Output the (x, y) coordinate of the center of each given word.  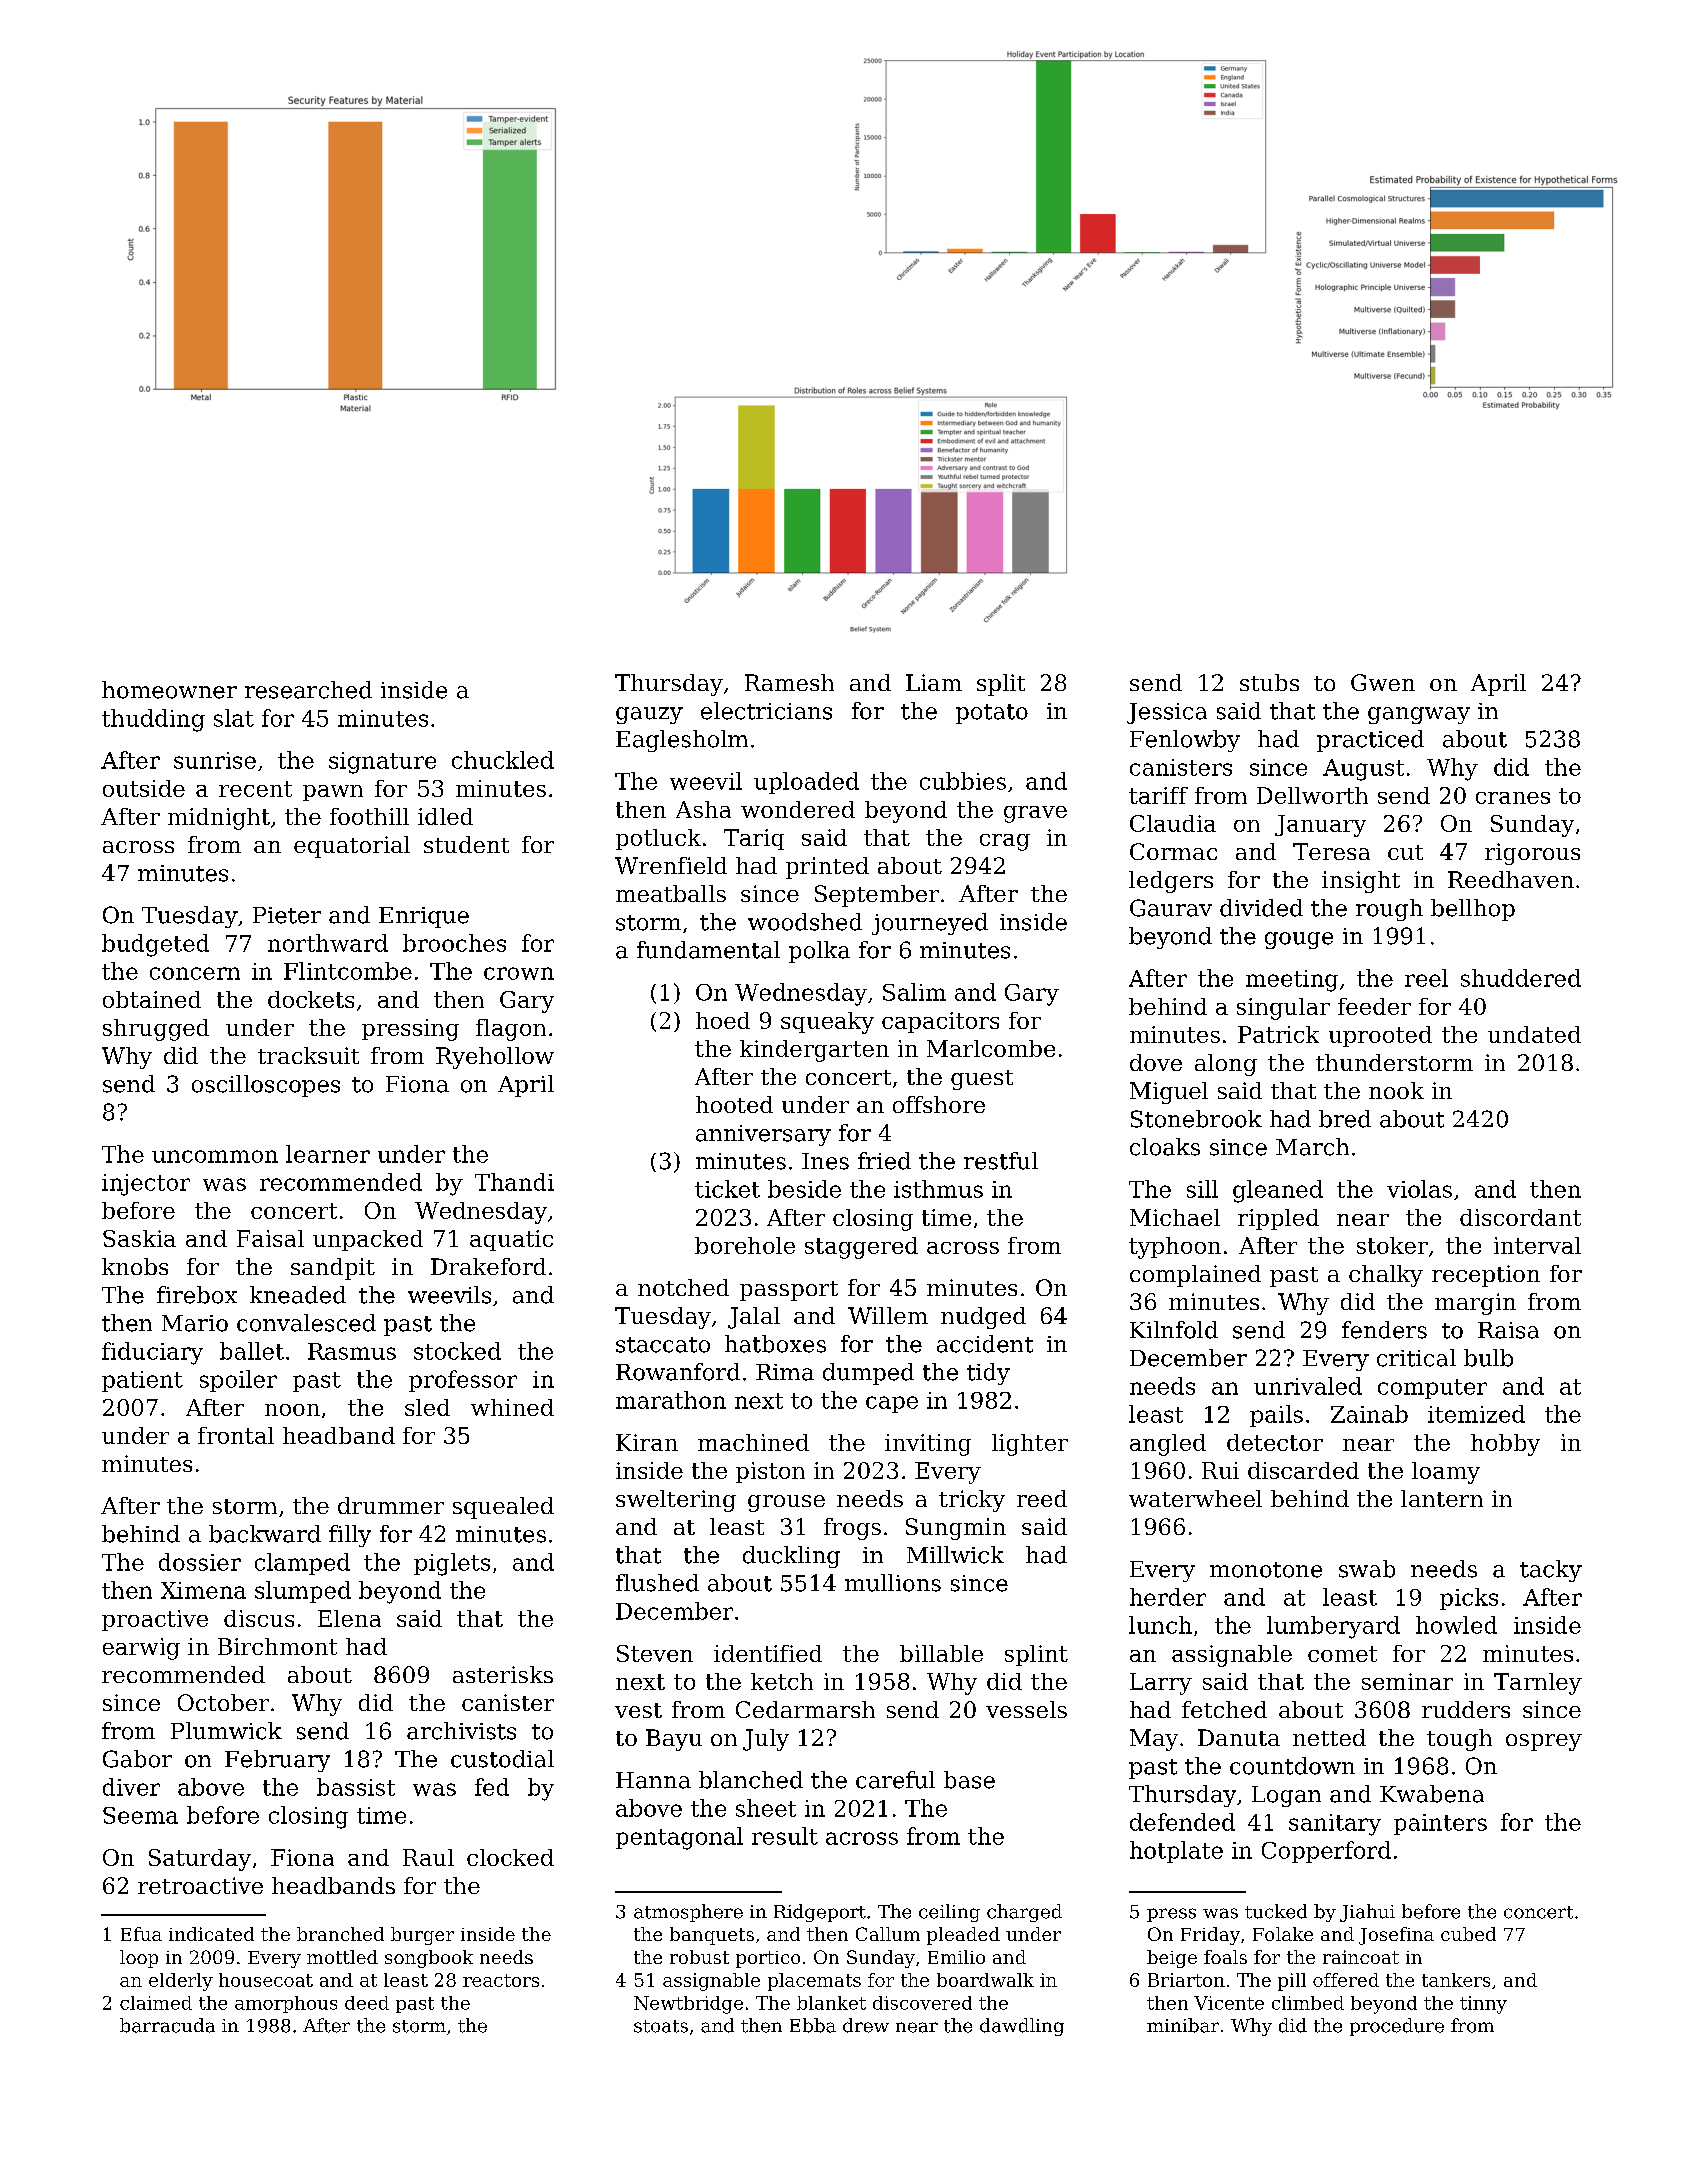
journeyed (930, 924)
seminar (1407, 1681)
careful (895, 1780)
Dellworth (1312, 795)
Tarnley (1538, 1684)
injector (146, 1185)
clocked (510, 1857)
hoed (723, 1020)
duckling (791, 1557)
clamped (302, 1564)
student (466, 844)
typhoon (1175, 1248)
